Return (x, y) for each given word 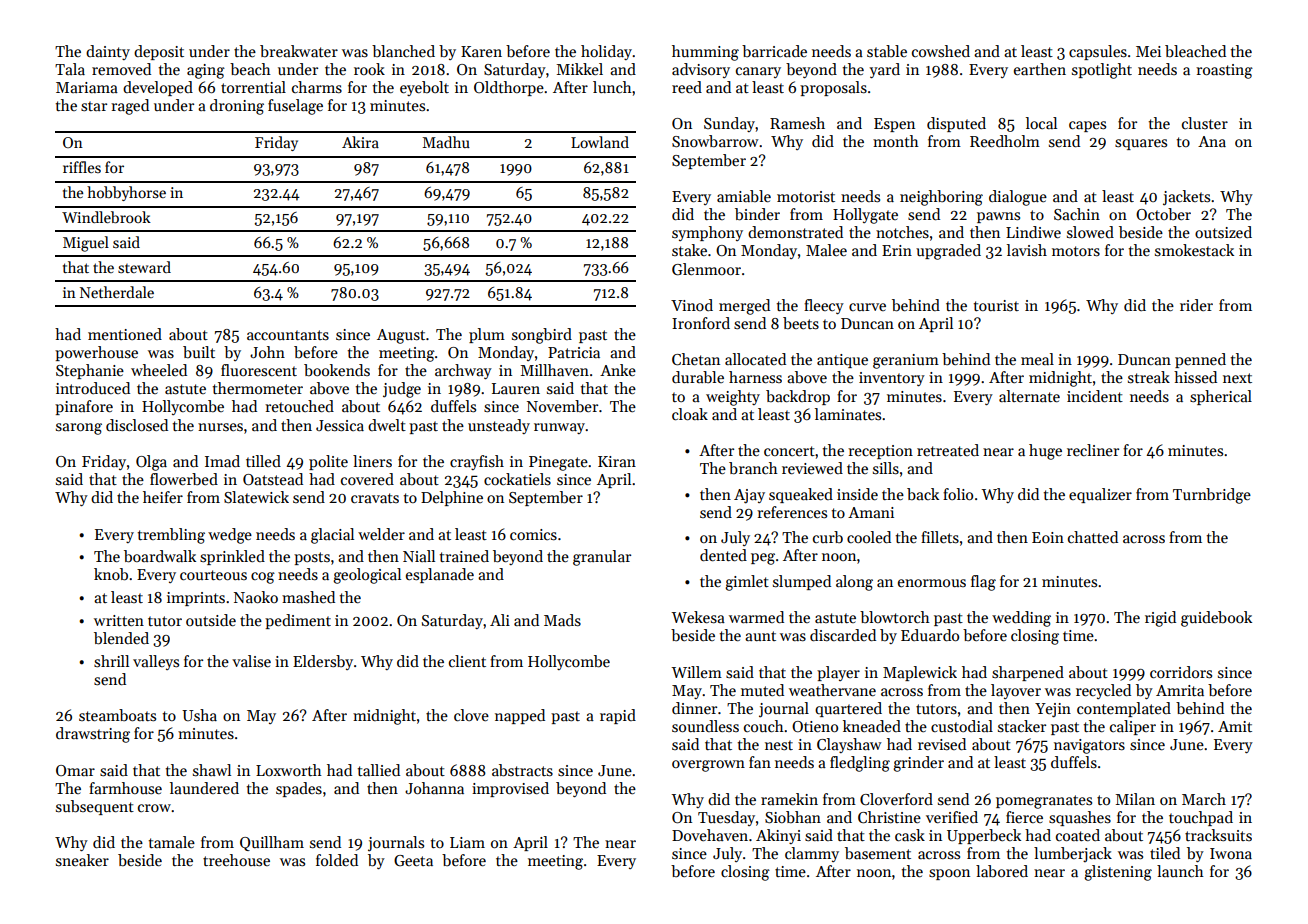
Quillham (272, 843)
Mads (562, 620)
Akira (360, 142)
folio (958, 494)
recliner (1093, 450)
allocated (755, 359)
